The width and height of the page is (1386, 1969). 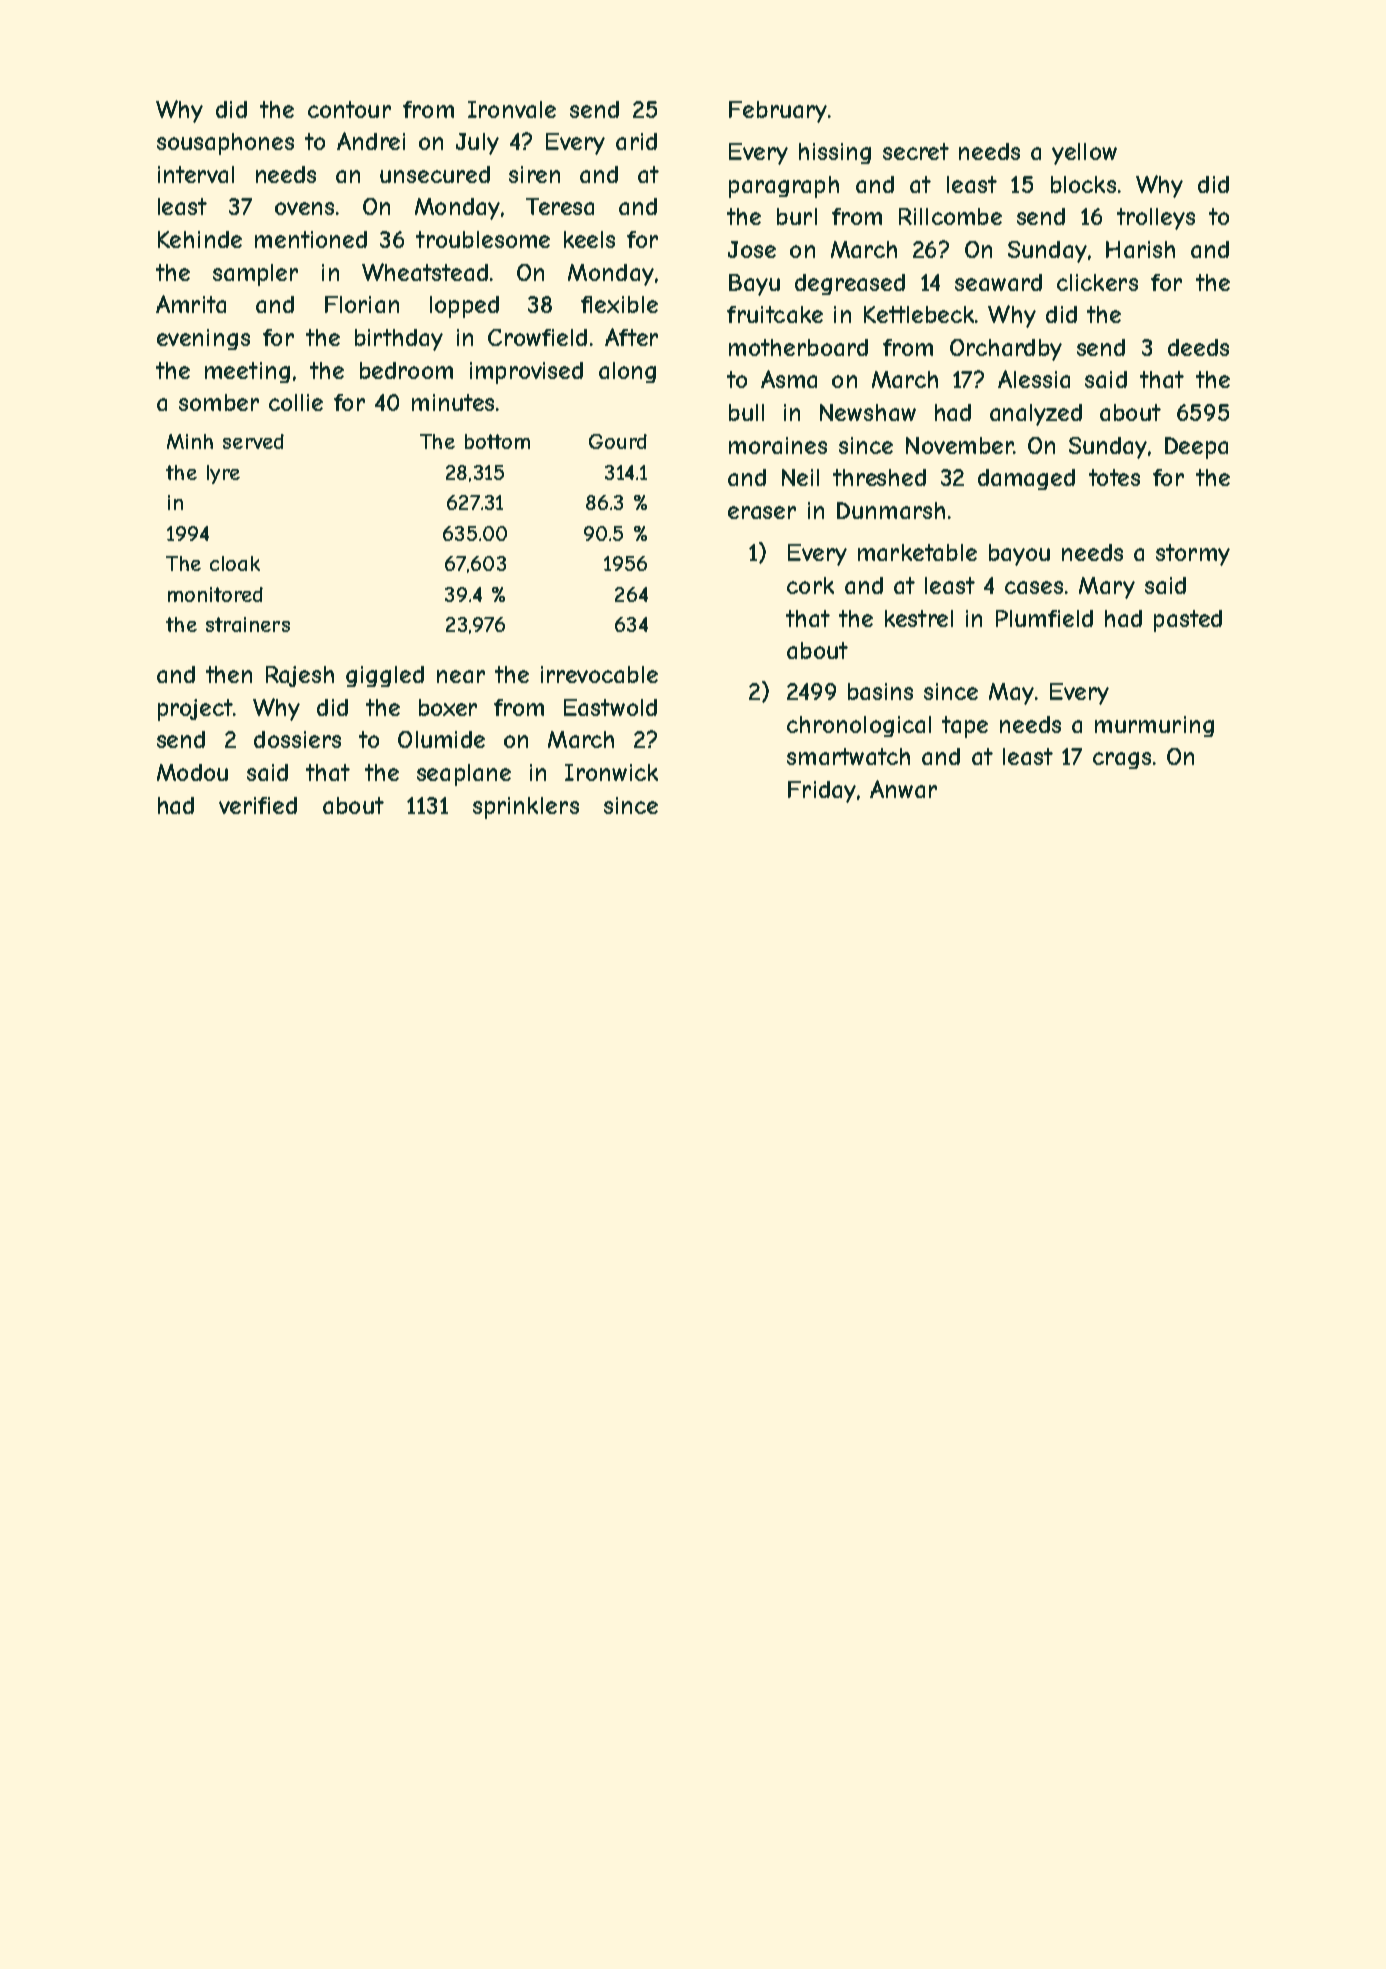 What do you see at coordinates (349, 109) in the page?
I see `contour` at bounding box center [349, 109].
